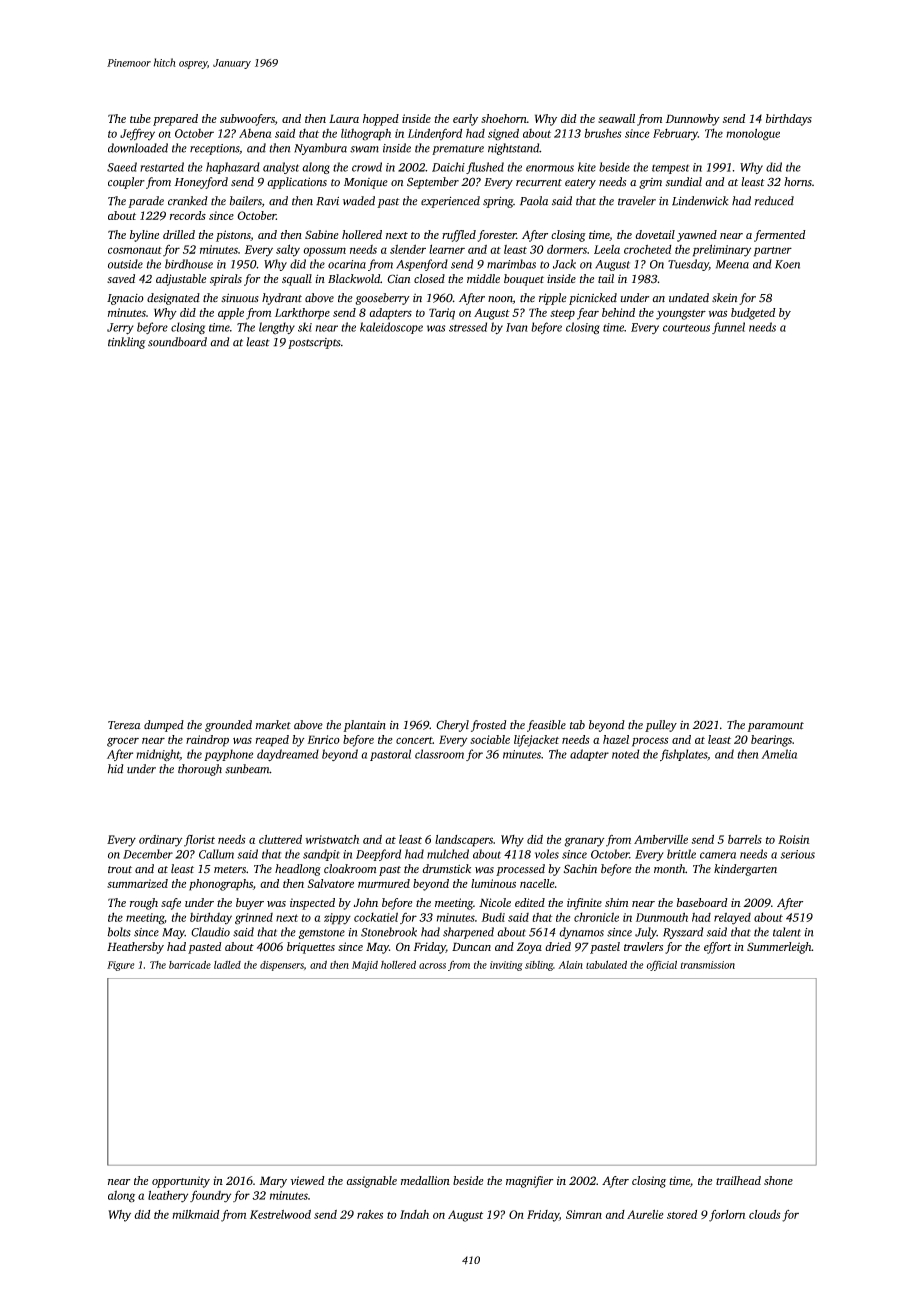 This page has width=924, height=1308. Describe the element at coordinates (140, 118) in the page. I see `tube` at that location.
